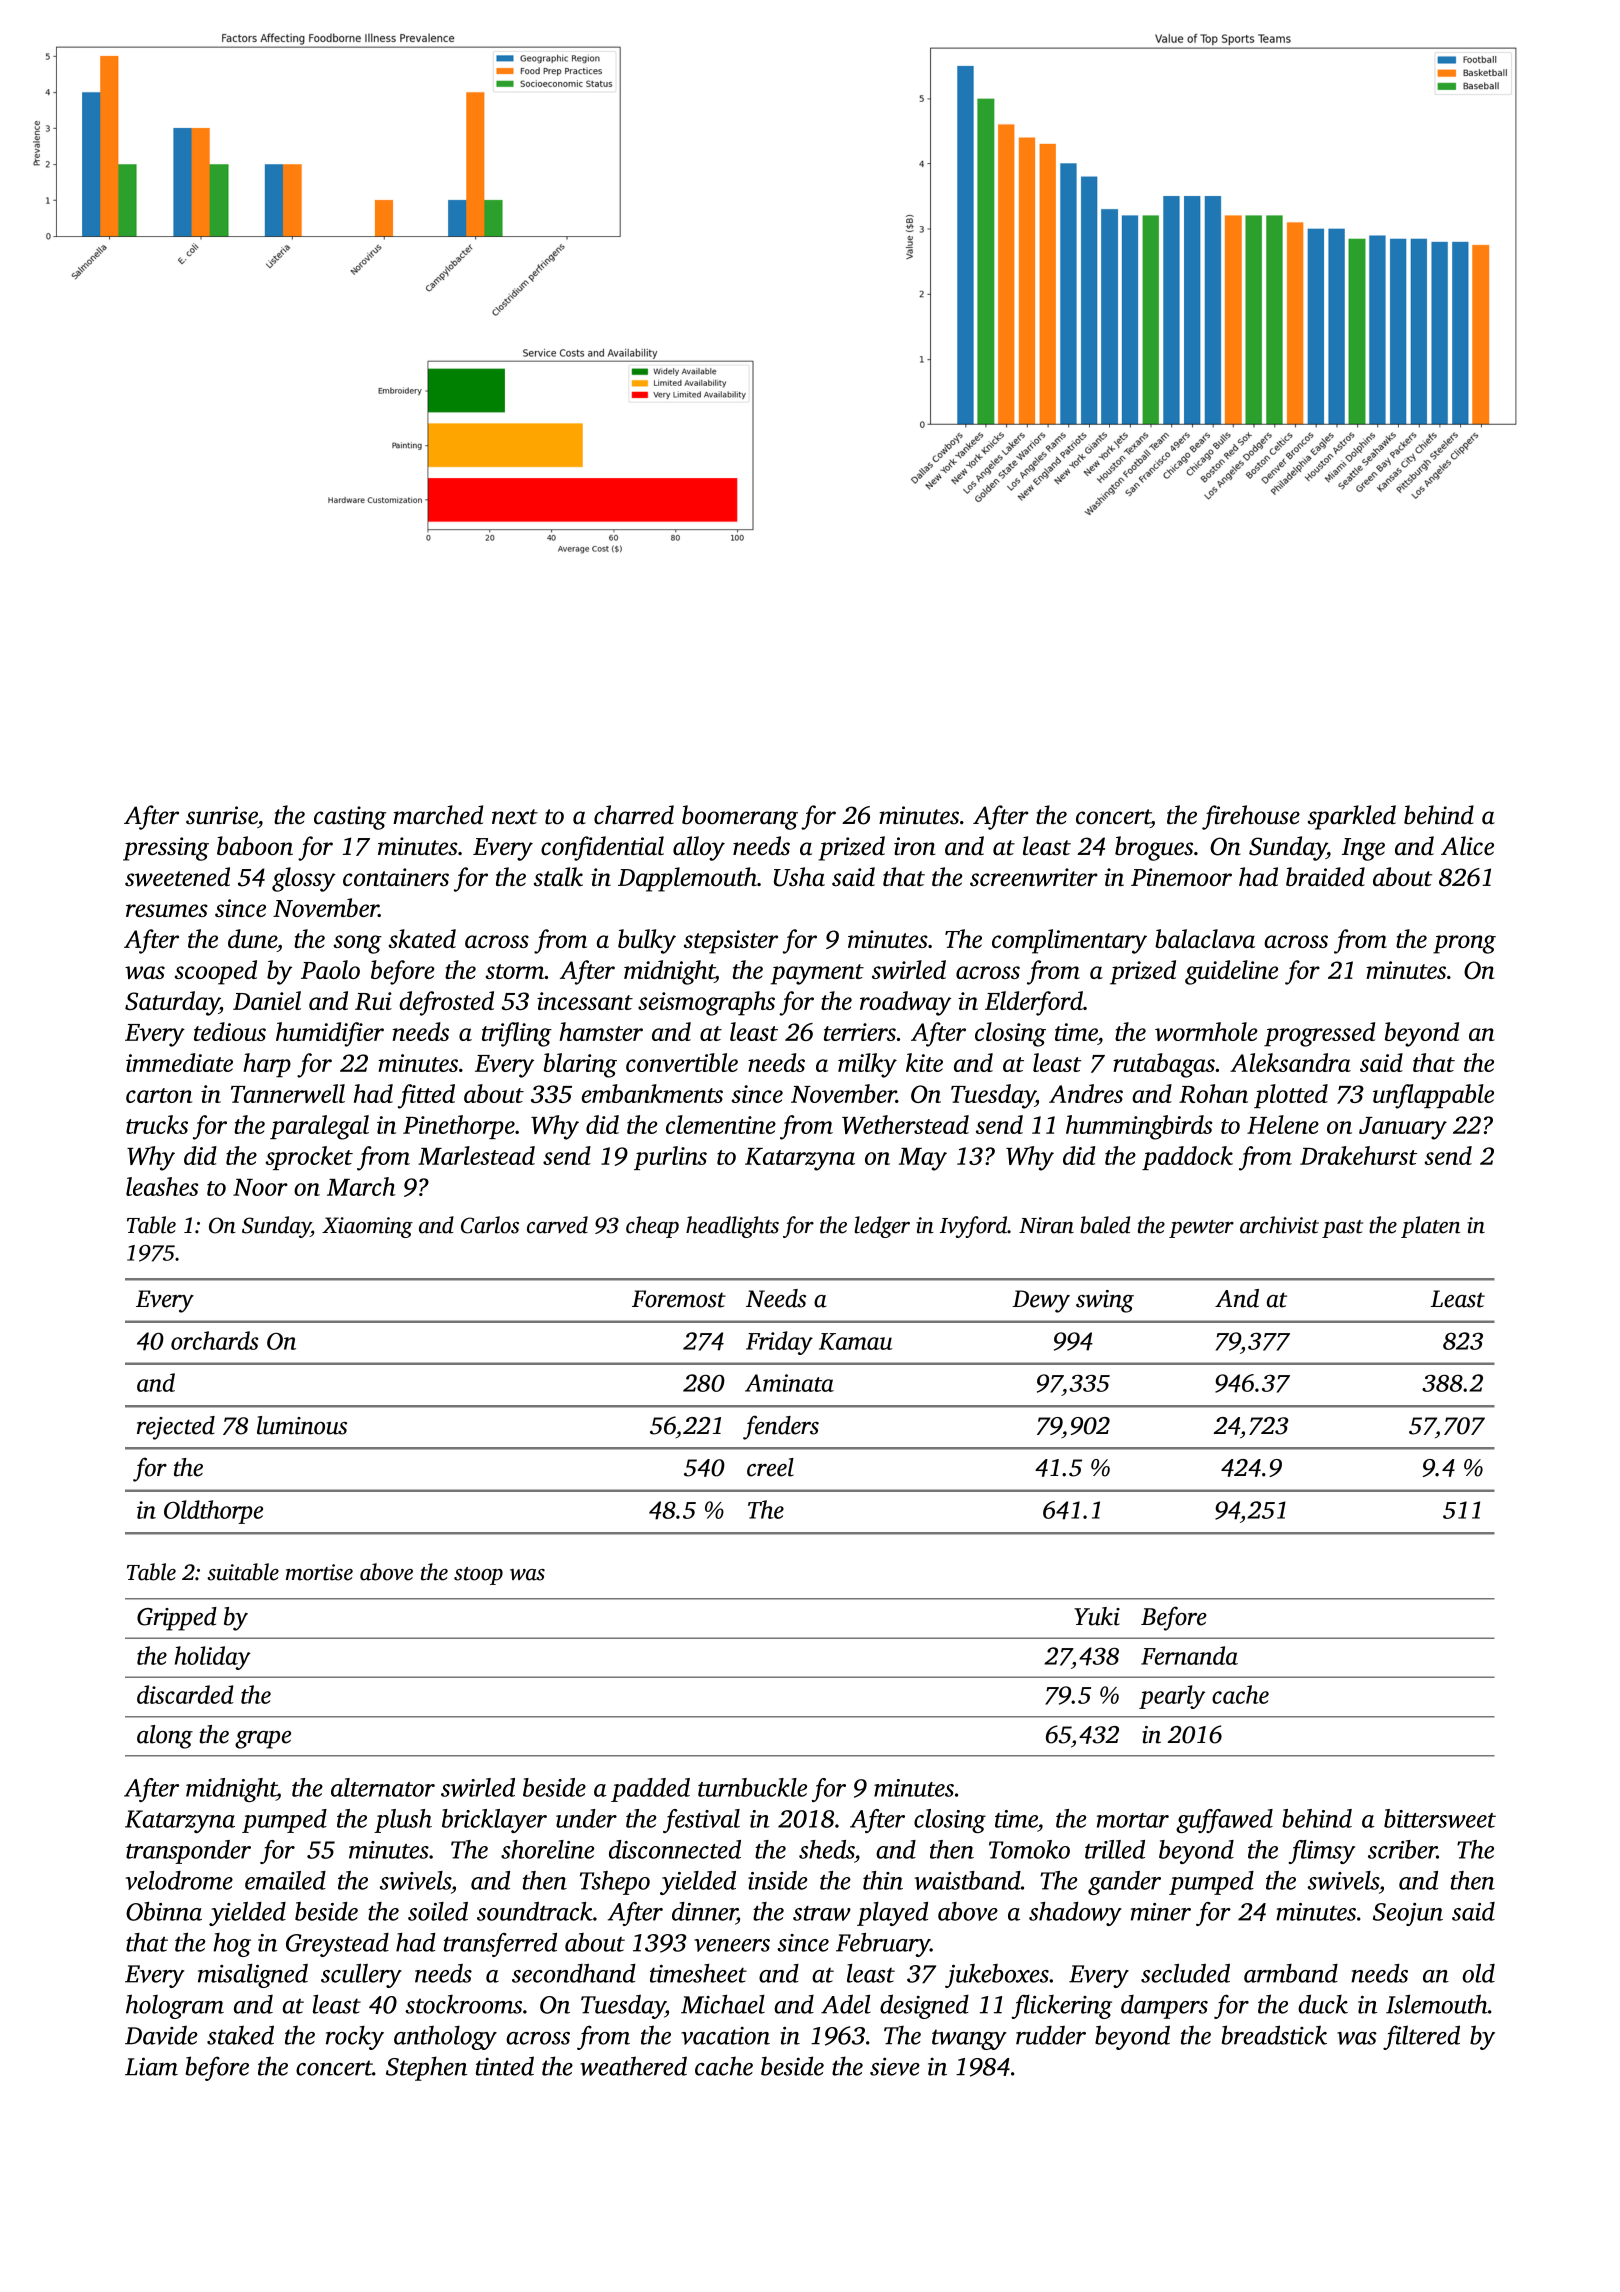 Image resolution: width=1620 pixels, height=2292 pixels. Describe the element at coordinates (151, 2066) in the screenshot. I see `Liam` at that location.
